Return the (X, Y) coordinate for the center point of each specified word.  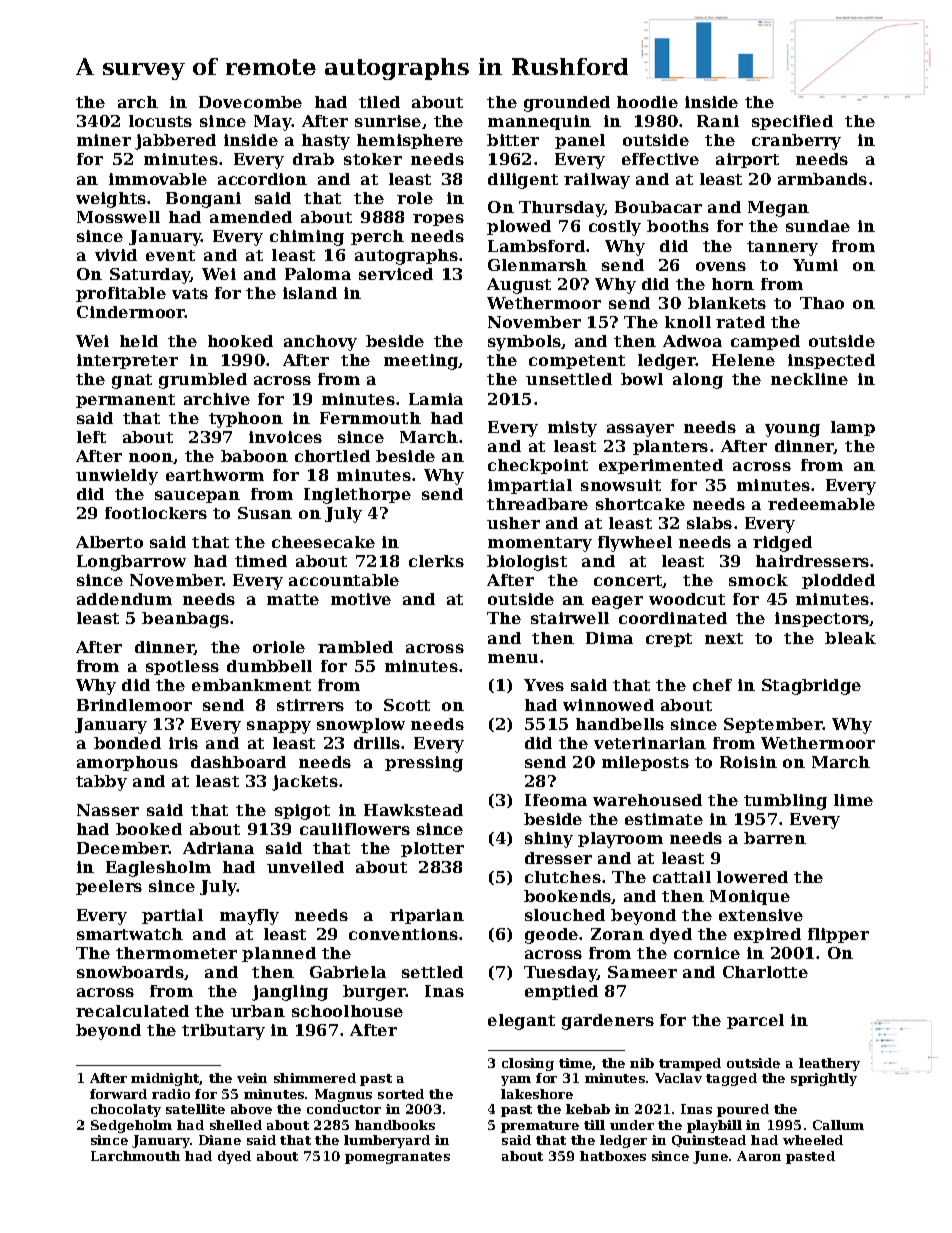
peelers (109, 887)
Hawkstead (413, 810)
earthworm (215, 475)
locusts (160, 121)
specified (792, 122)
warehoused (647, 800)
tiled (379, 102)
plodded (838, 581)
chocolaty (126, 1110)
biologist (527, 563)
